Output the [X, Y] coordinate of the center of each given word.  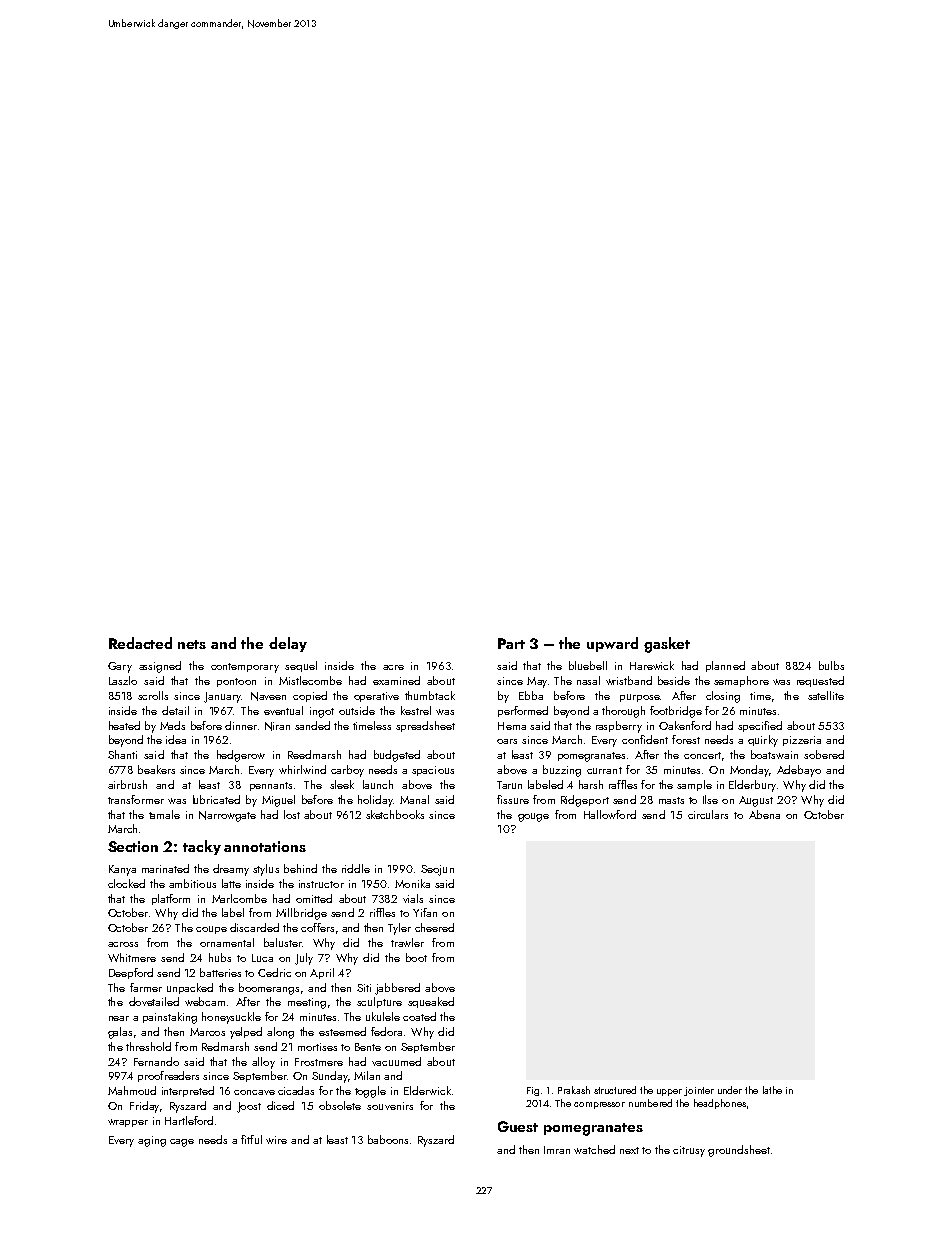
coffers [317, 927]
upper [669, 1092]
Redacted [140, 643]
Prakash [574, 1090]
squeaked [431, 1002]
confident [645, 739]
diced [280, 1105]
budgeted [397, 756]
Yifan [425, 912]
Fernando [156, 1061]
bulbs [831, 665]
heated [124, 725]
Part [511, 643]
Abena [764, 814]
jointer [699, 1091]
